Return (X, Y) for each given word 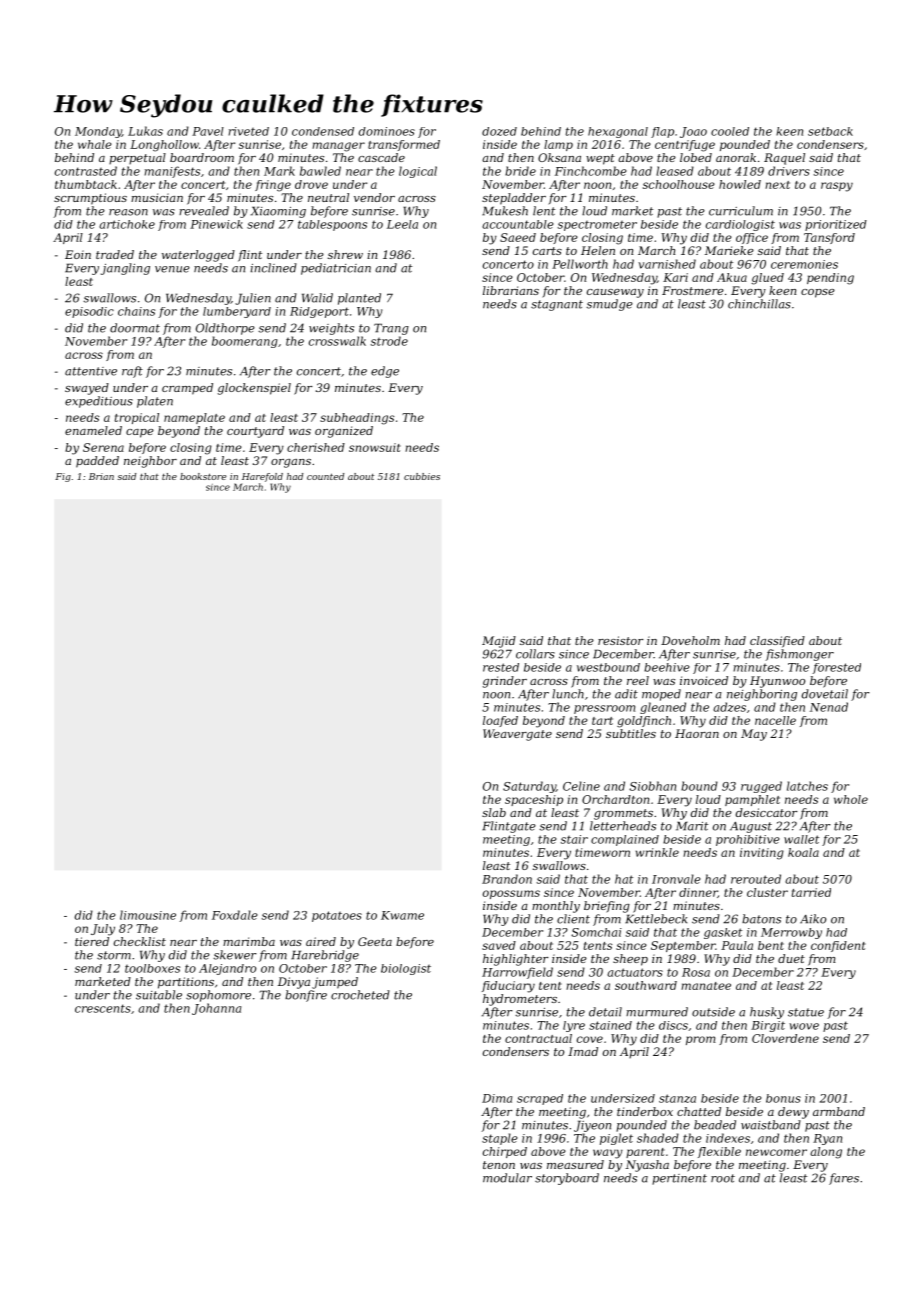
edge (385, 372)
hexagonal (618, 132)
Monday (98, 132)
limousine (148, 915)
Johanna (216, 1009)
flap (662, 132)
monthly (556, 907)
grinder (505, 682)
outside (713, 1012)
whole (851, 799)
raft (132, 372)
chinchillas (759, 304)
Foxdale (235, 915)
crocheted (360, 995)
